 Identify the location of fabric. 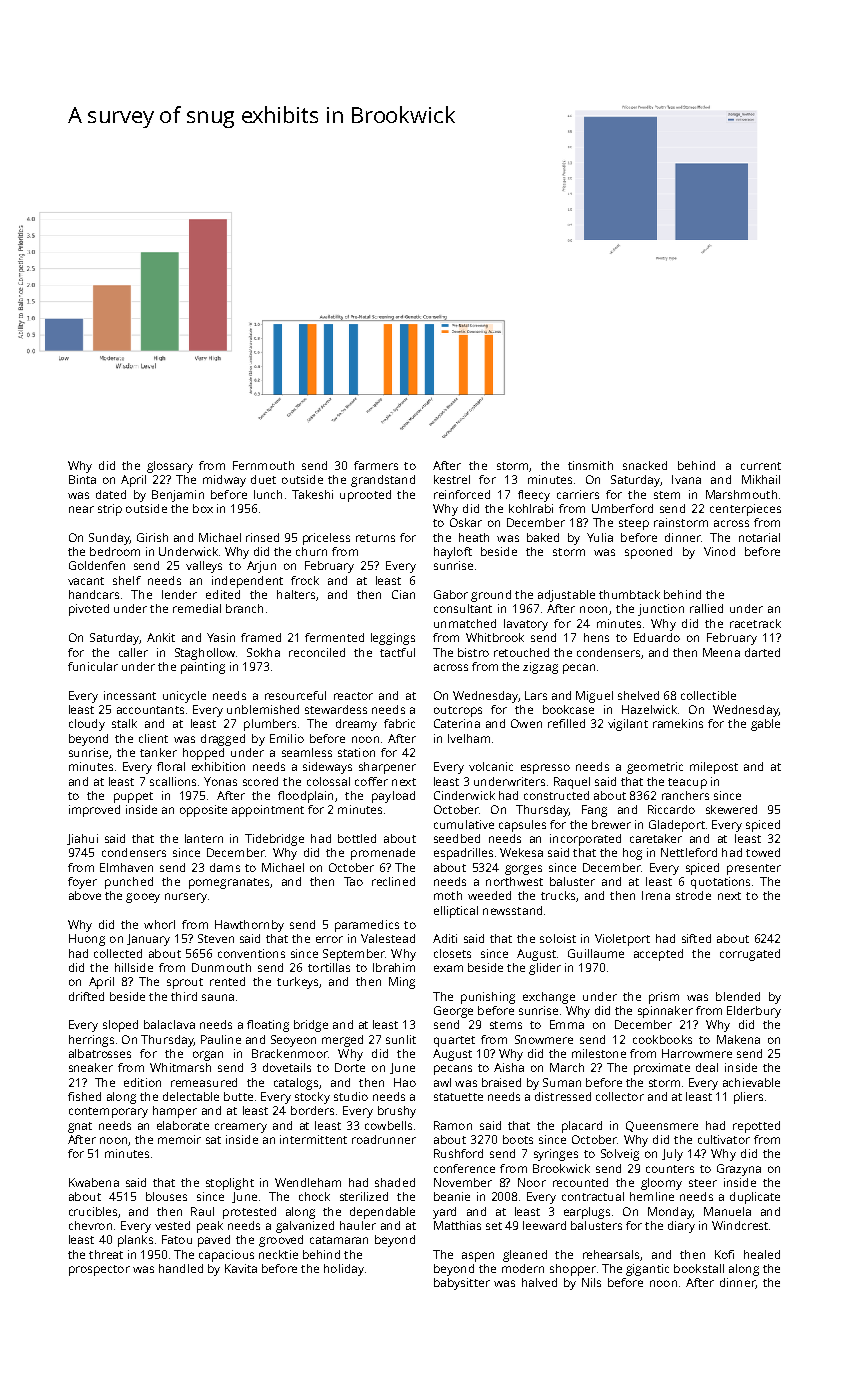
(399, 723).
